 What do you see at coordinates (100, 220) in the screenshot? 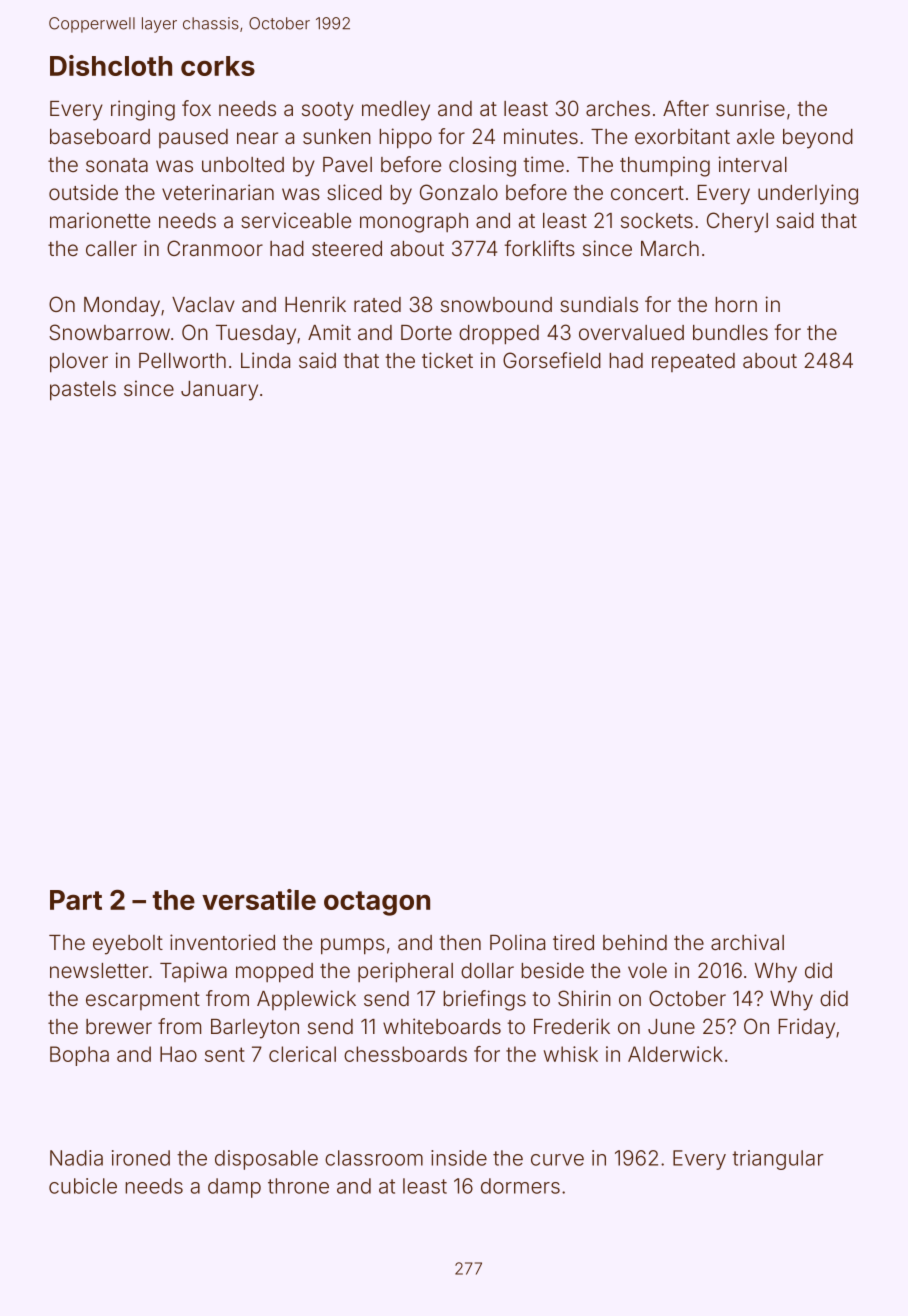
I see `marionette` at bounding box center [100, 220].
